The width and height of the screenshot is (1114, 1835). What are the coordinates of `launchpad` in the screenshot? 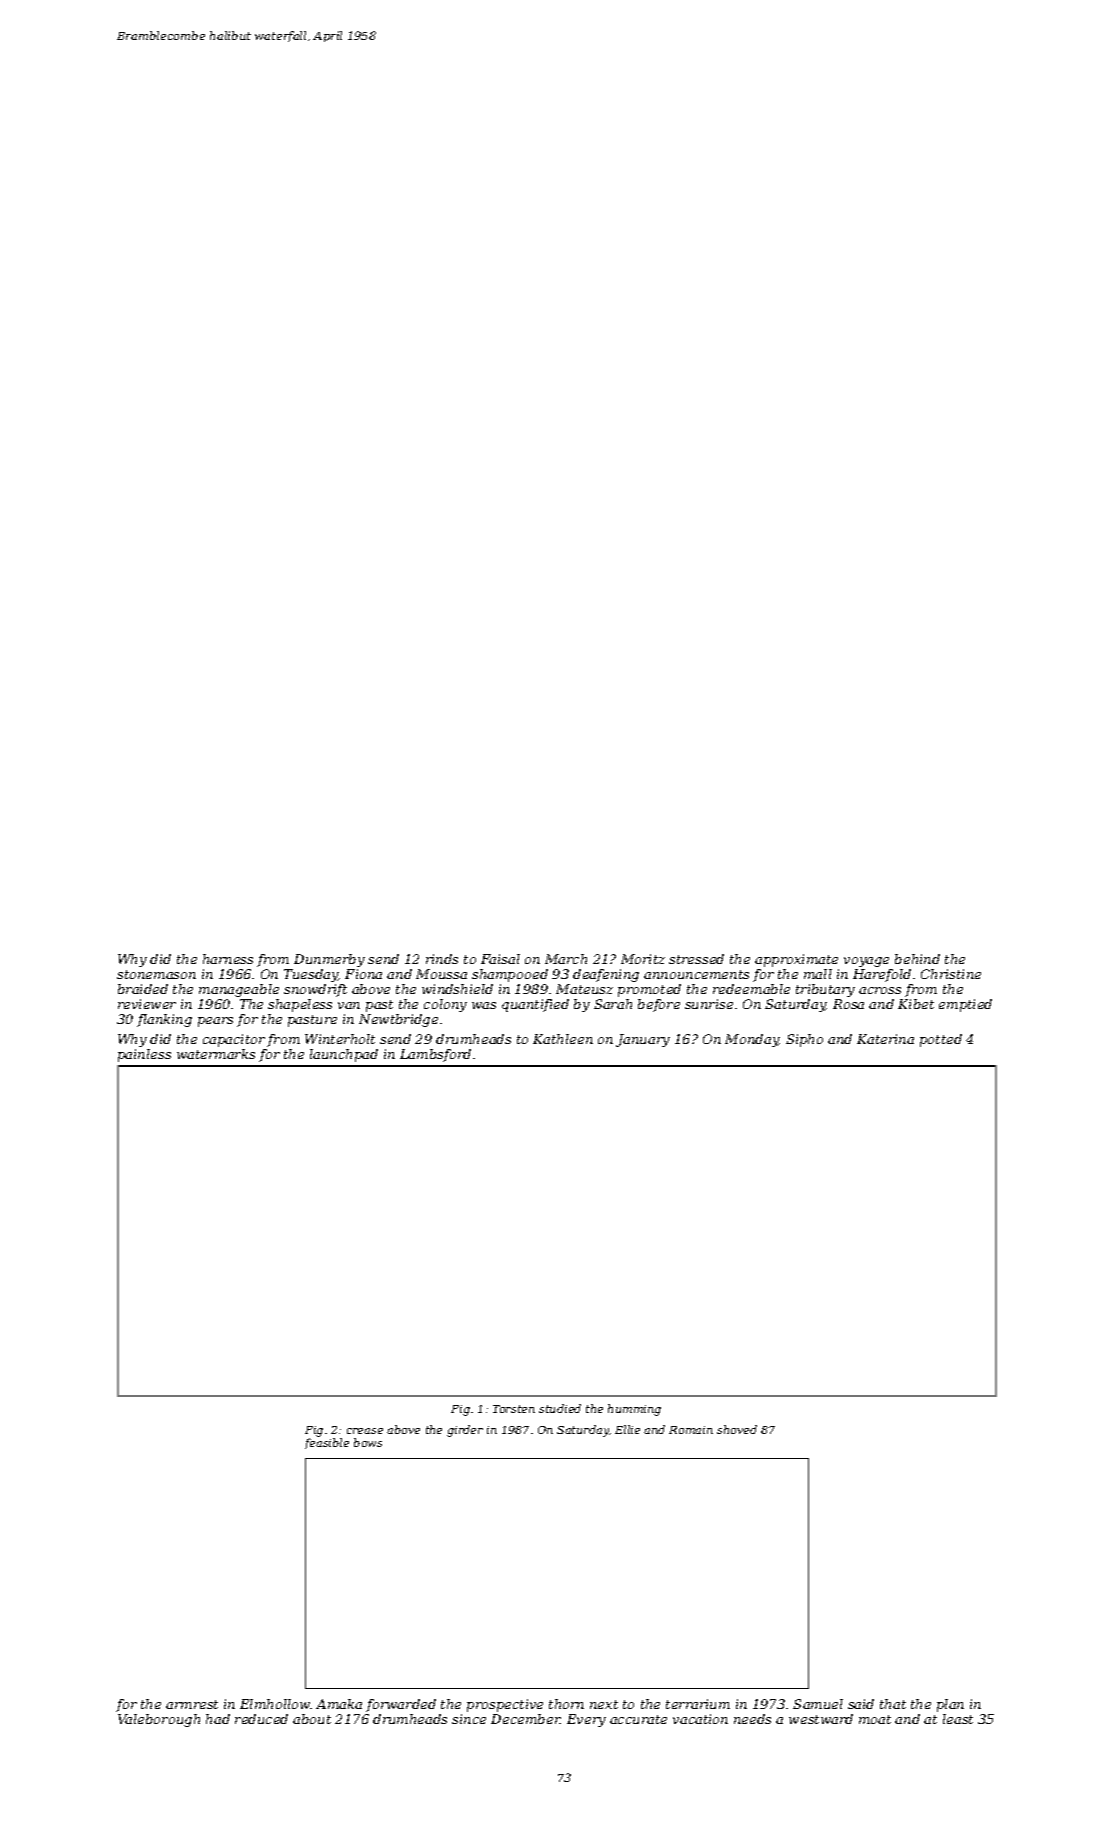 It's located at (344, 1055).
